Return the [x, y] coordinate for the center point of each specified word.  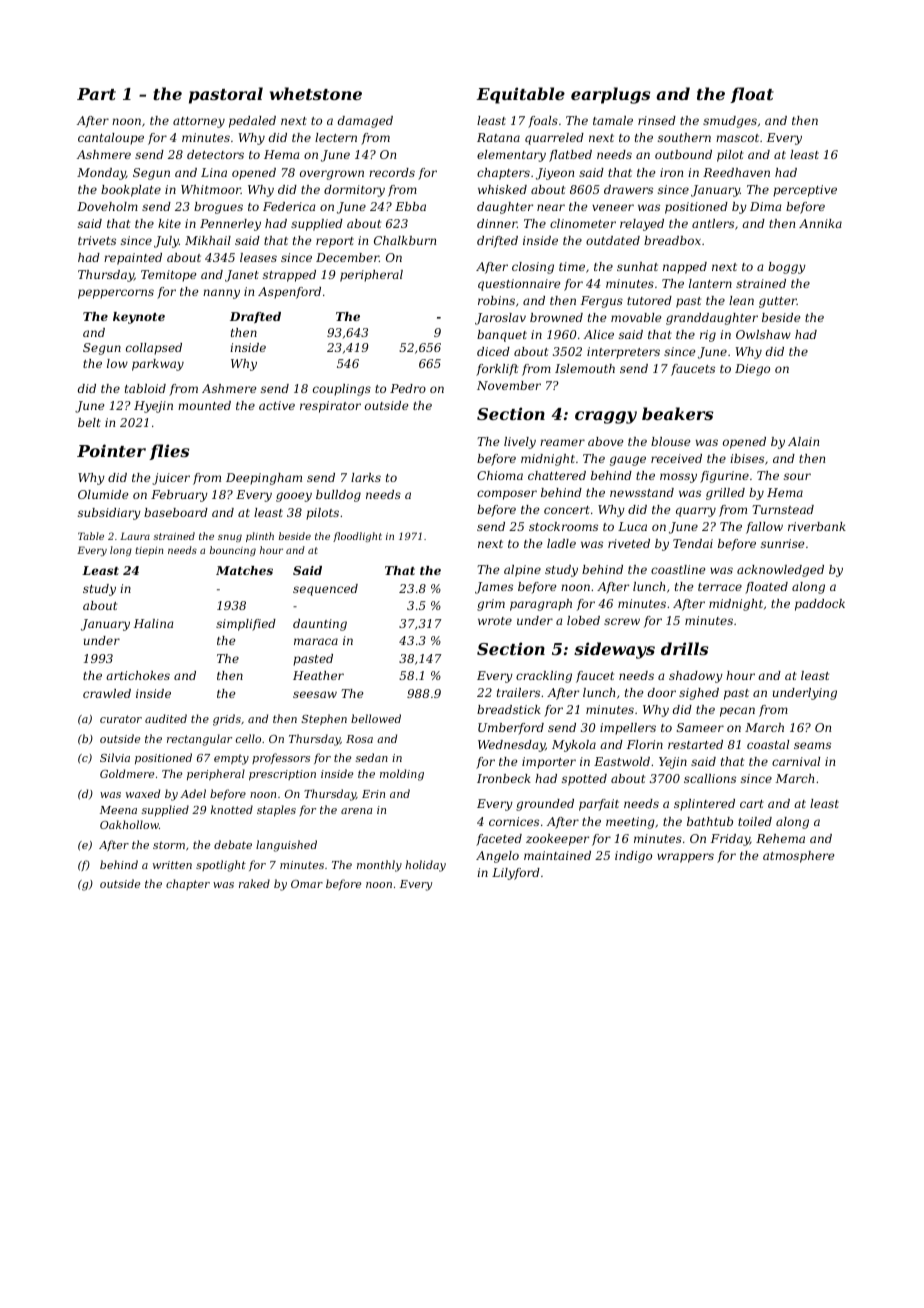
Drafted [255, 317]
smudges [730, 122]
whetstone [316, 93]
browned [556, 317]
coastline [678, 569]
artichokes [138, 675]
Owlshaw [763, 334]
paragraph [541, 605]
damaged [365, 122]
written [172, 865]
